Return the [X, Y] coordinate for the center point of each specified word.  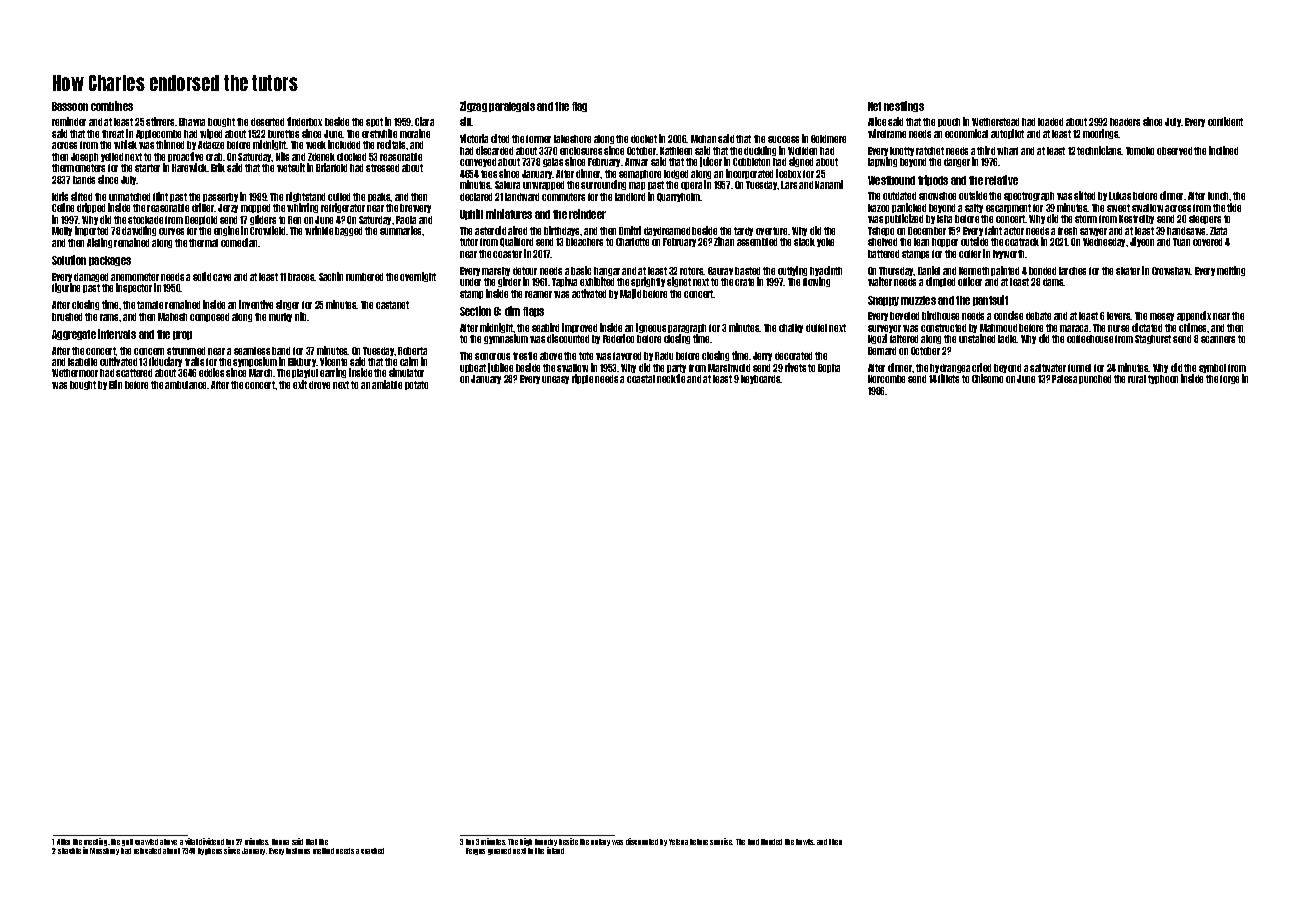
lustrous [298, 851]
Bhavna [192, 122]
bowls [805, 842]
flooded [771, 842]
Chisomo [987, 378]
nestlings [904, 106]
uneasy [555, 380]
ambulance [185, 385]
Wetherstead [995, 122]
